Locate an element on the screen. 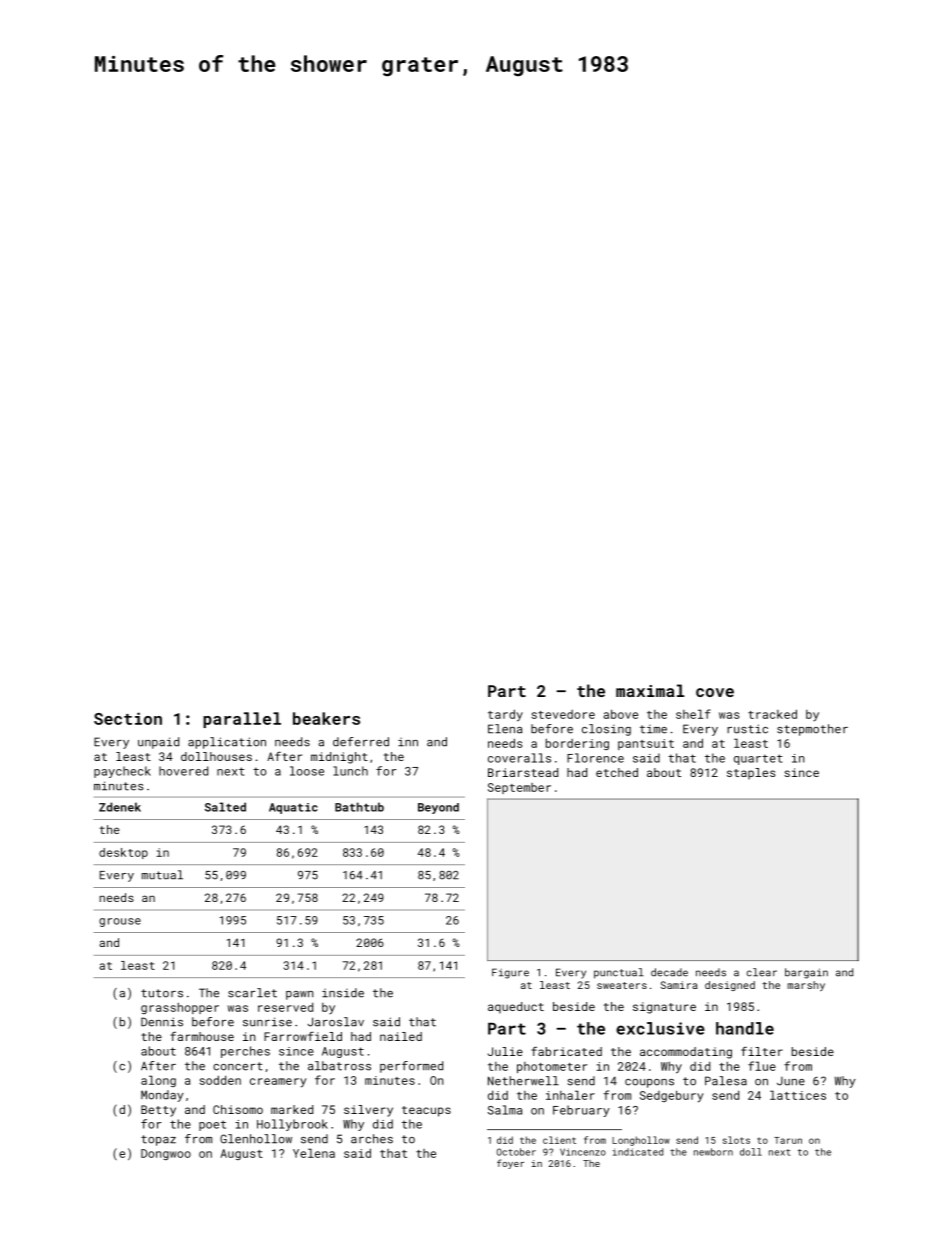 The height and width of the screenshot is (1233, 952). quartet is located at coordinates (758, 759).
